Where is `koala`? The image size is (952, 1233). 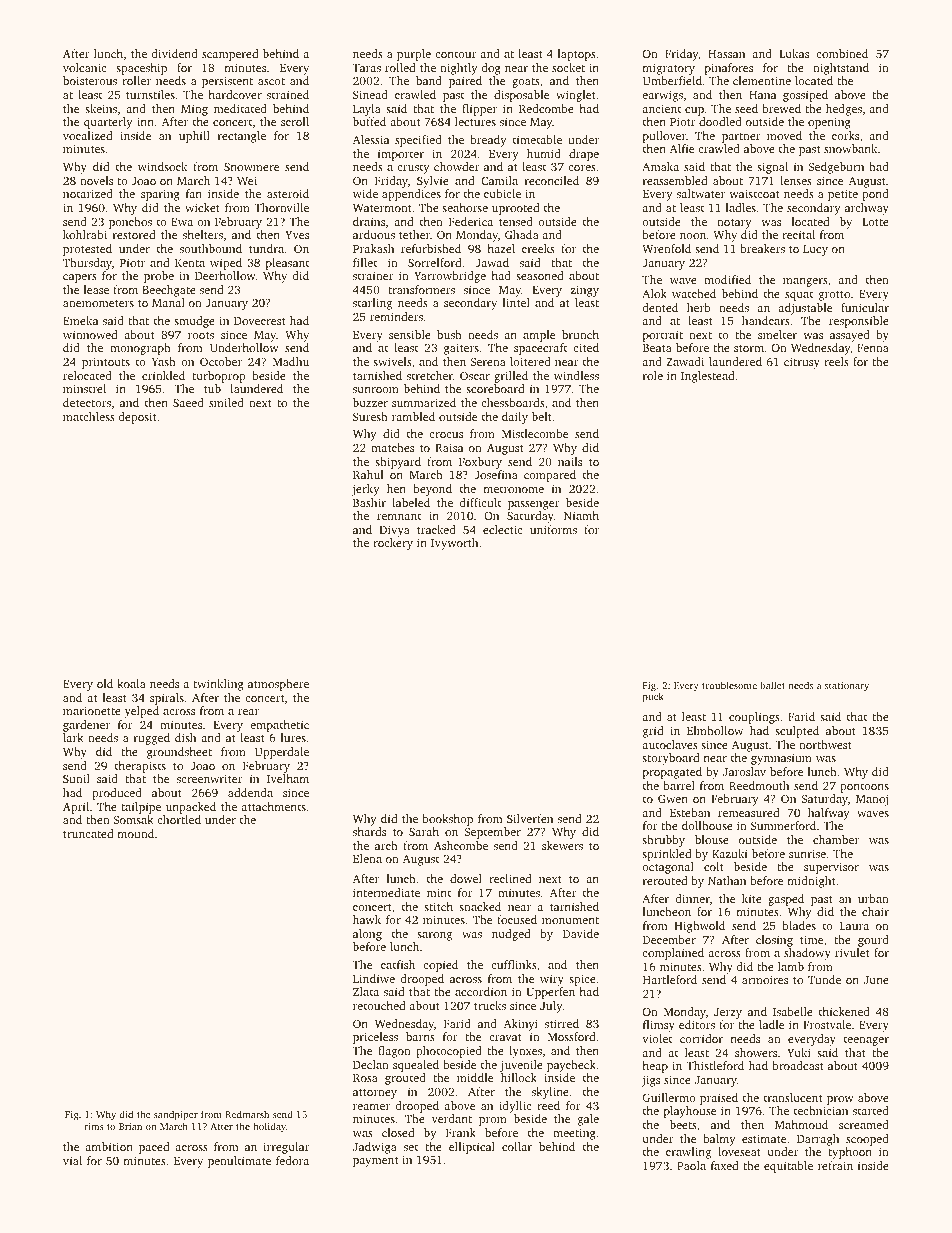
koala is located at coordinates (131, 683).
